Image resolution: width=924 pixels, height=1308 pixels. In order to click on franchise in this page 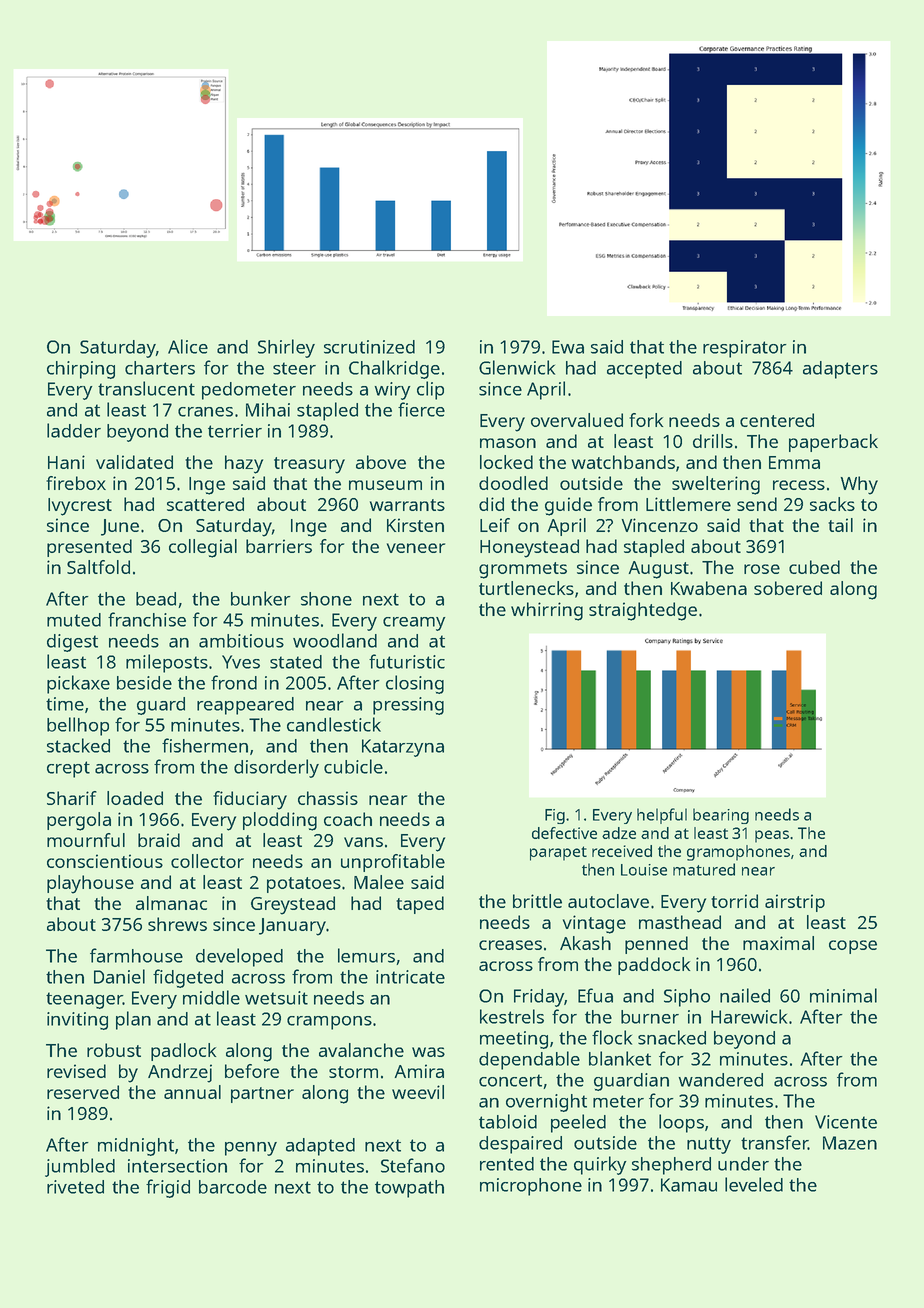, I will do `click(147, 619)`.
